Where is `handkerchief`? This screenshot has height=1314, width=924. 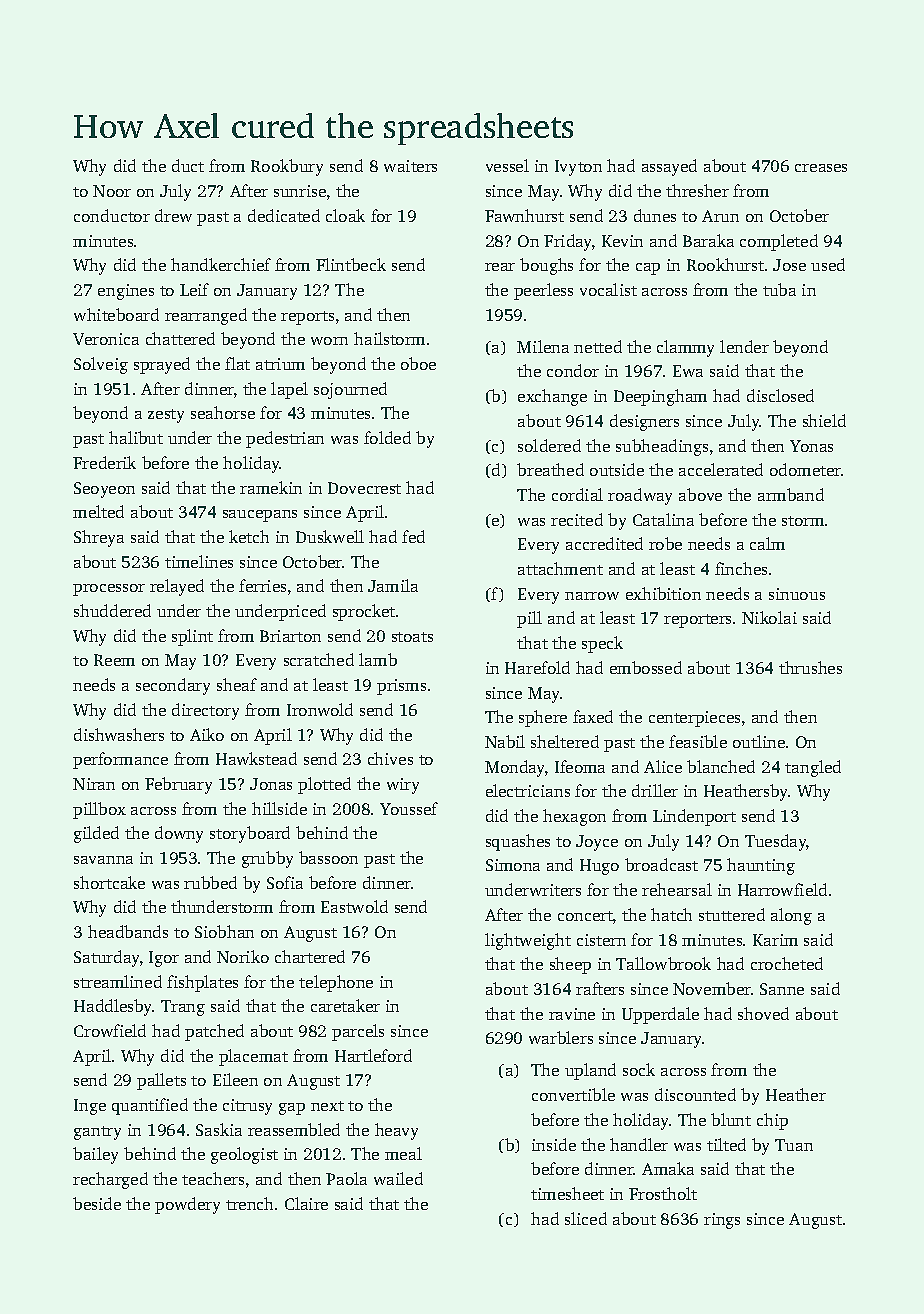
handkerchief is located at coordinates (221, 264).
